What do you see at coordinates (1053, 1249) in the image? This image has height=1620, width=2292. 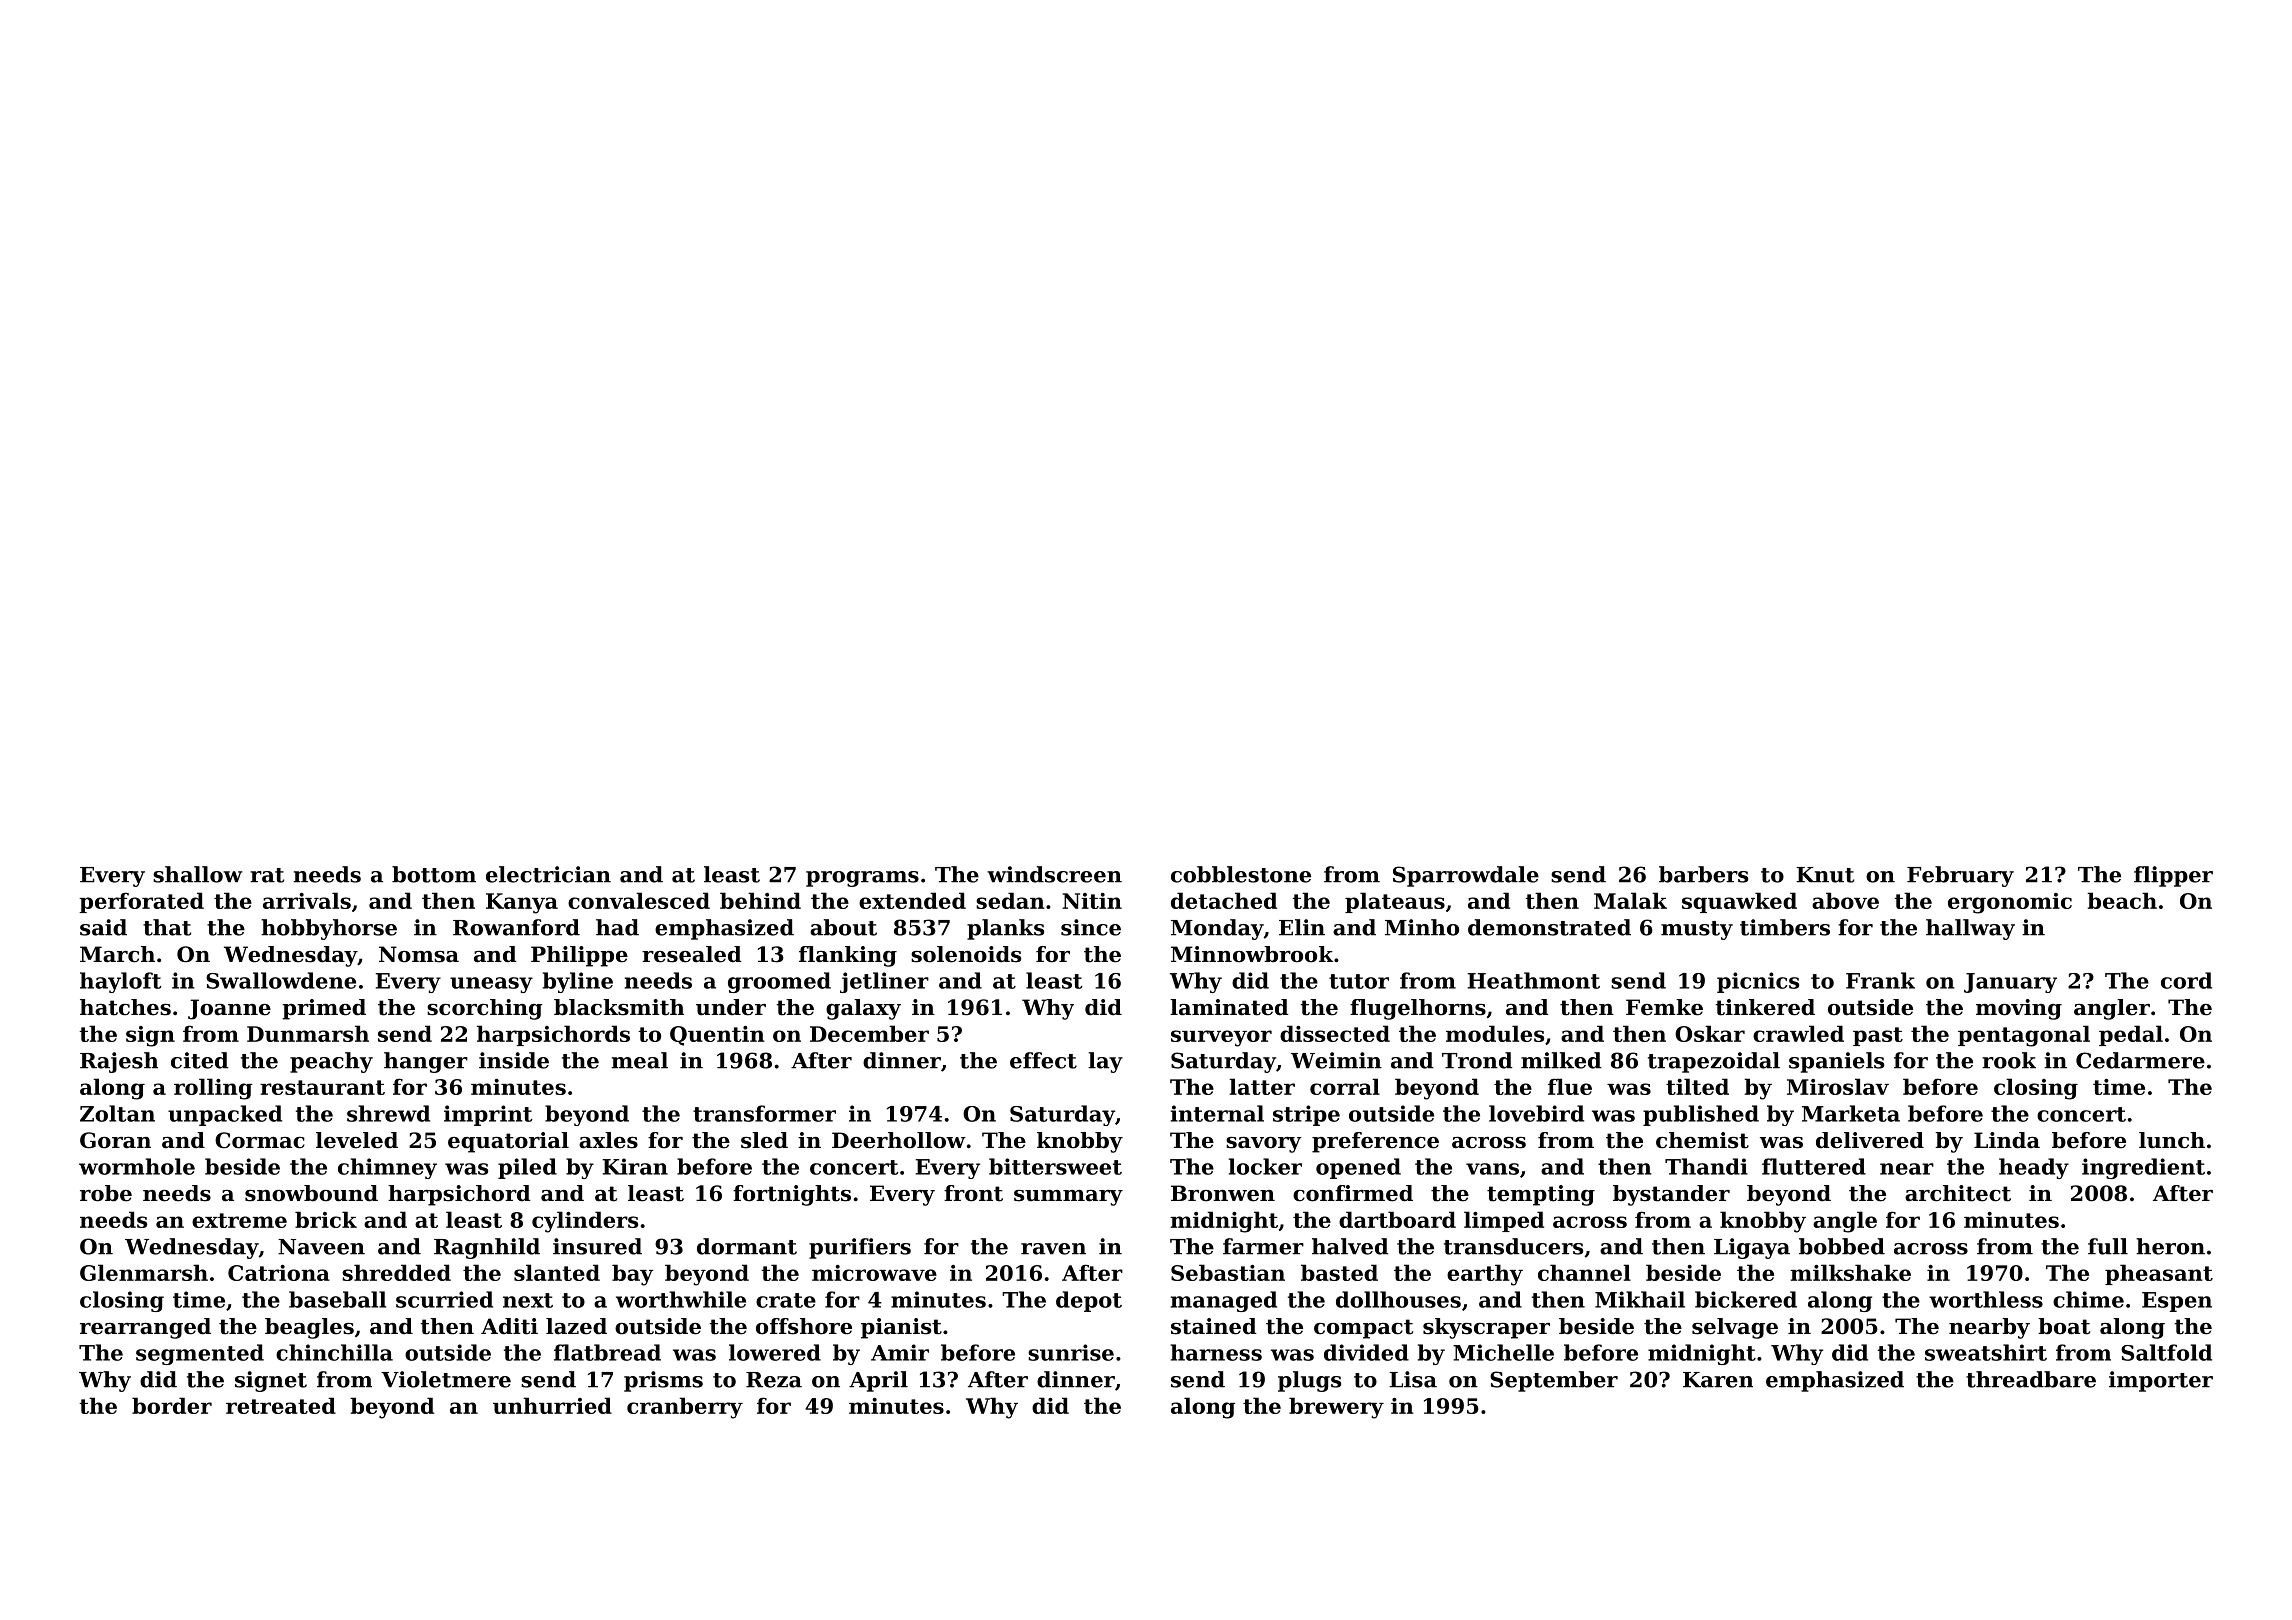 I see `raven` at bounding box center [1053, 1249].
